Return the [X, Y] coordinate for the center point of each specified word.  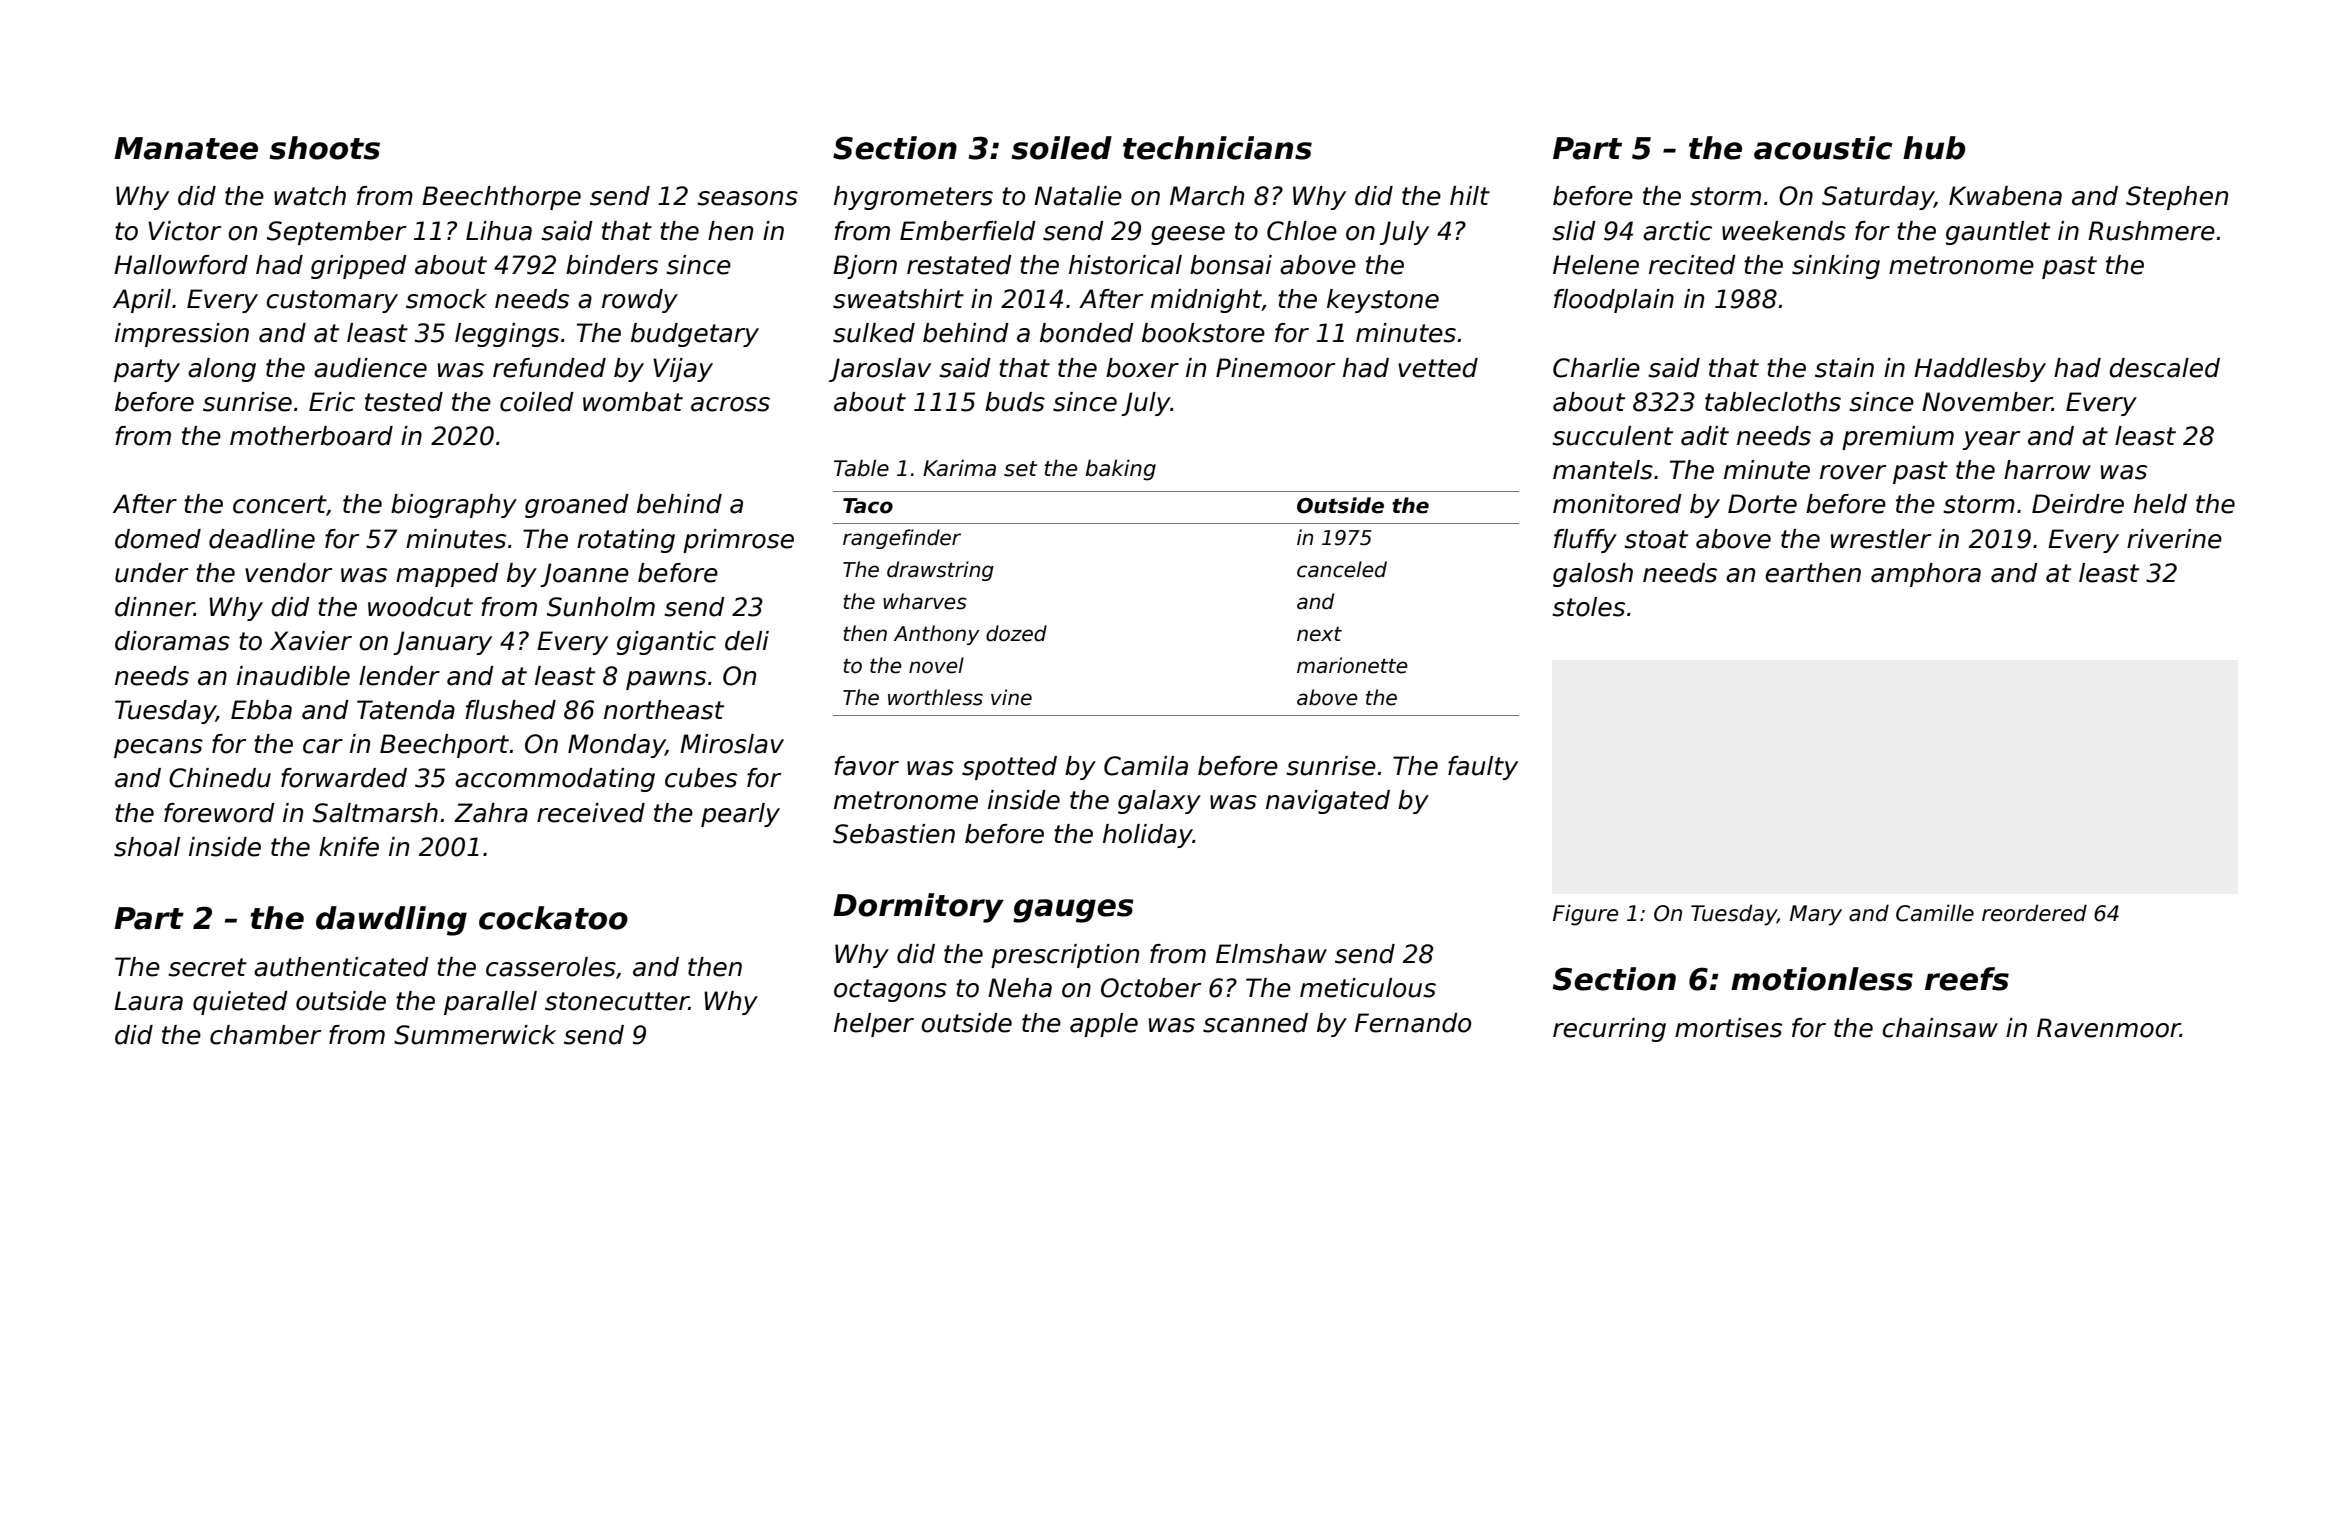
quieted [240, 1003]
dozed [1016, 633]
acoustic [1823, 148]
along [222, 370]
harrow [2047, 470]
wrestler [1881, 539]
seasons [747, 198]
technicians [1217, 148]
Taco [868, 506]
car [323, 746]
